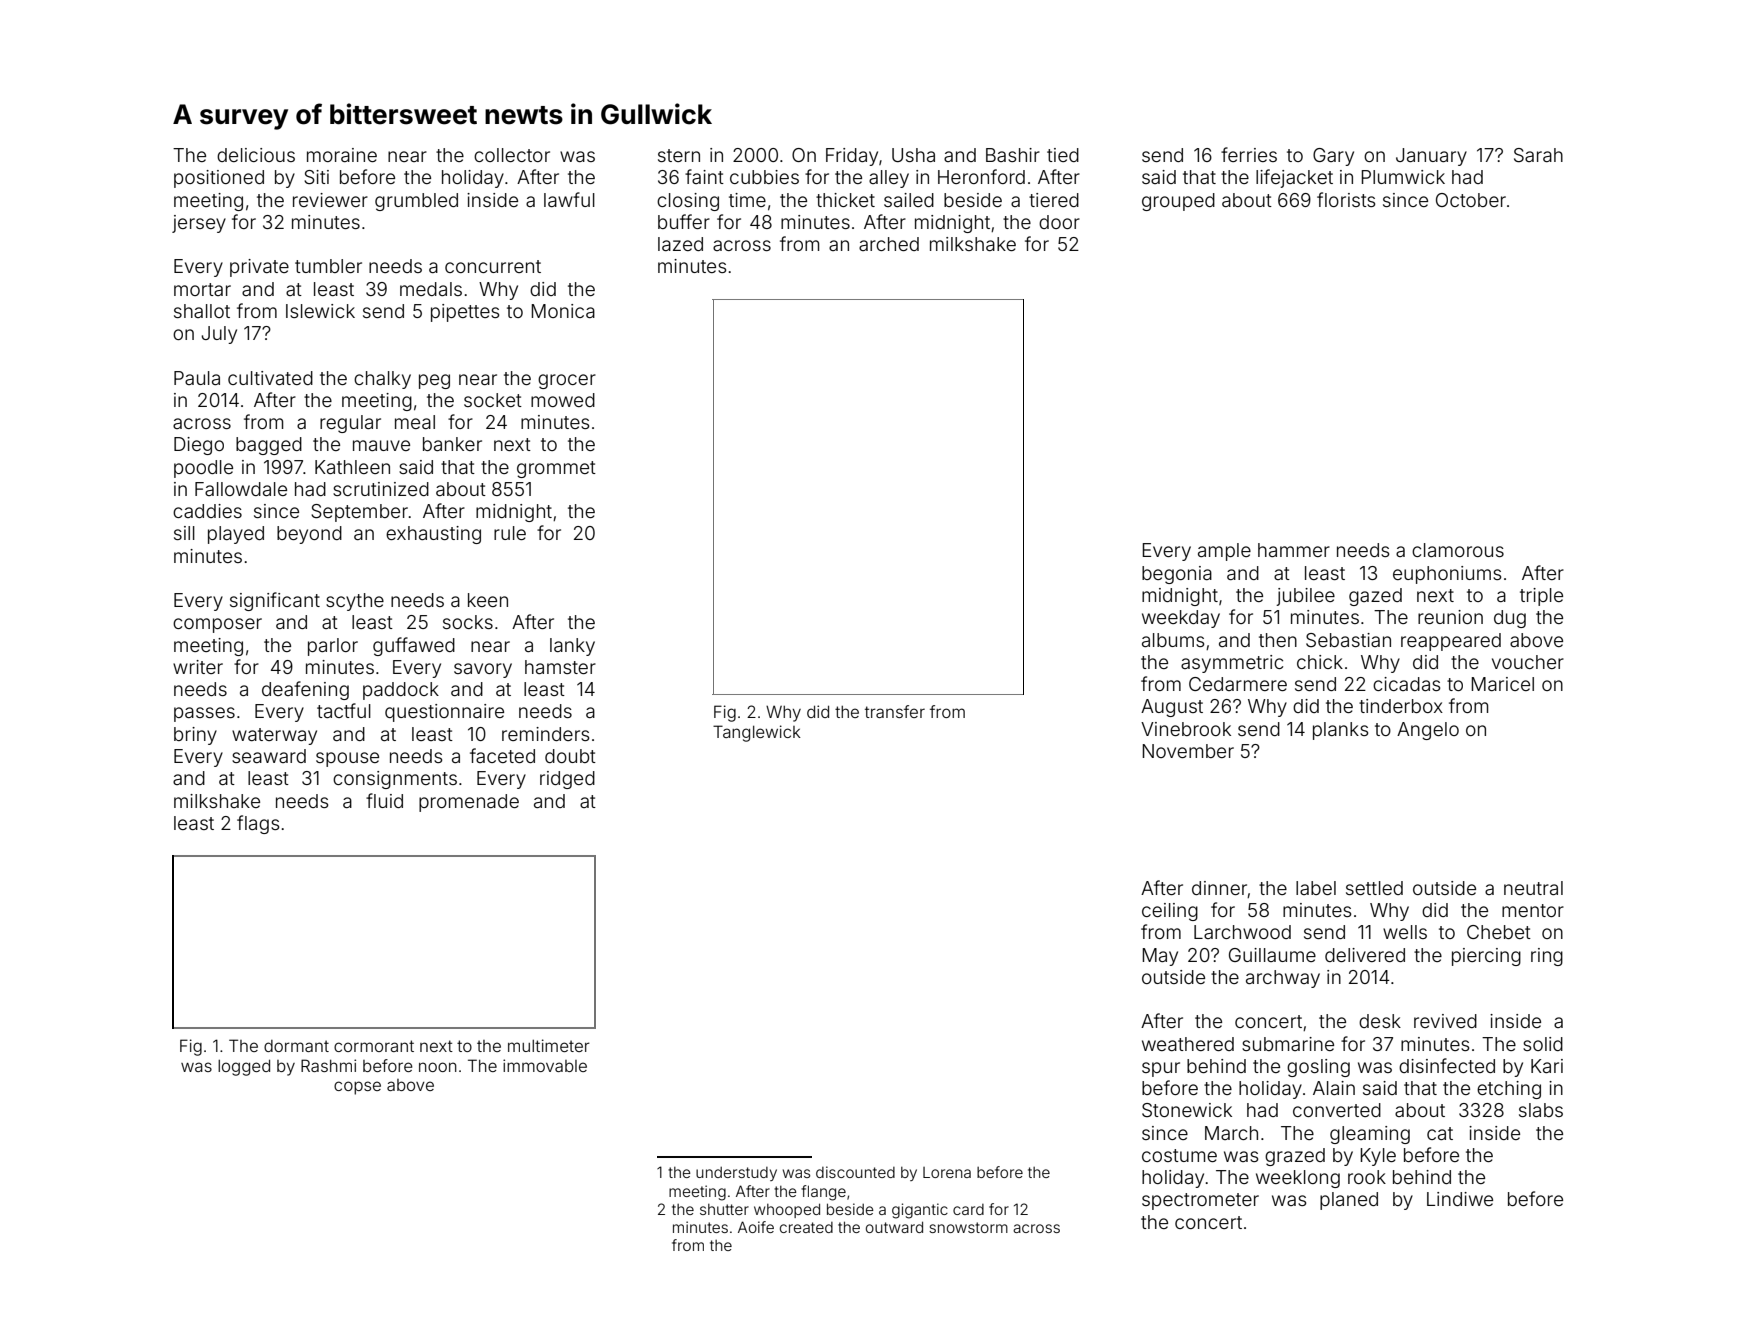 The image size is (1737, 1342). What do you see at coordinates (556, 469) in the image?
I see `grommet` at bounding box center [556, 469].
